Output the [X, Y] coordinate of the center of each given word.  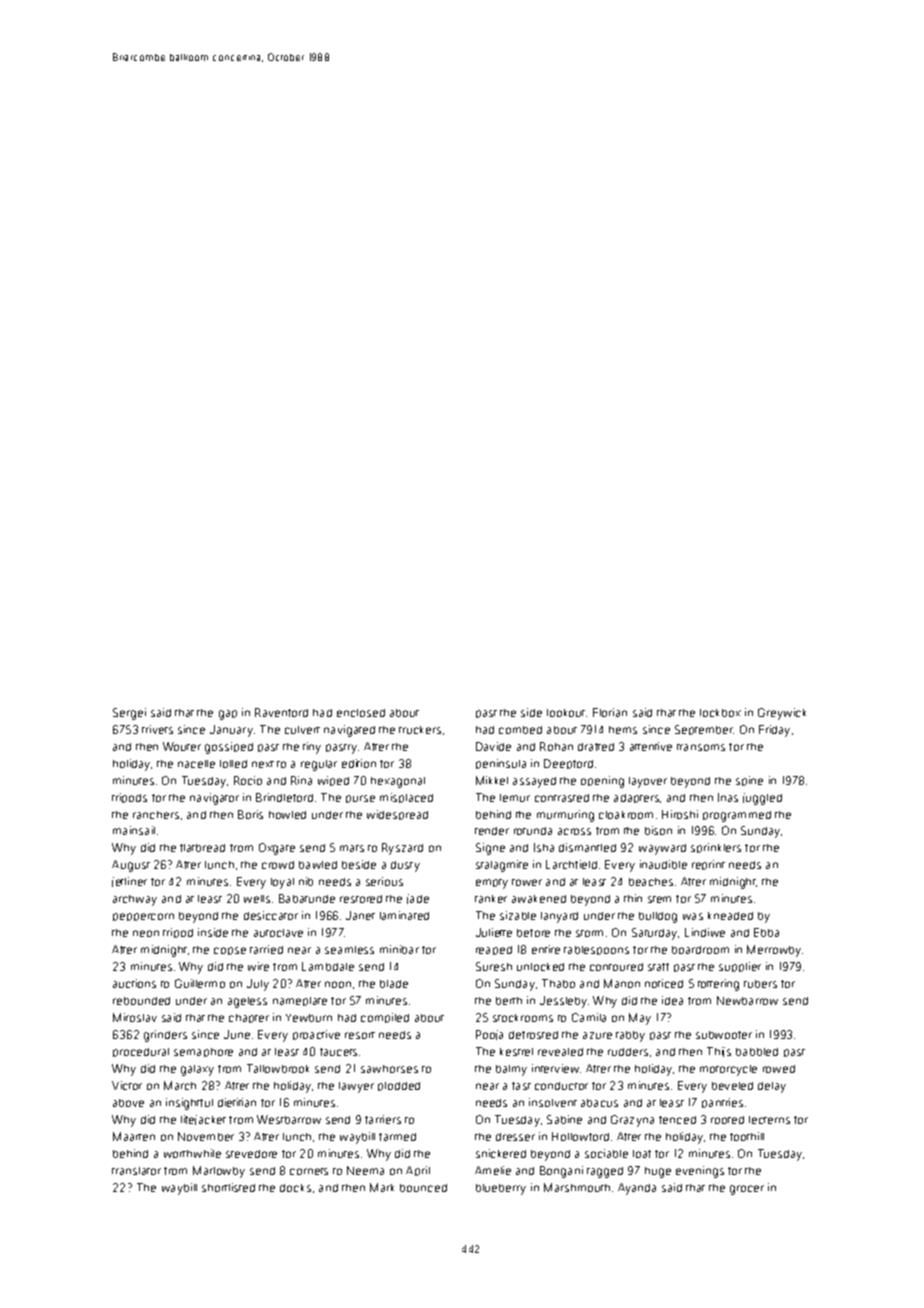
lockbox [720, 713]
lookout [566, 713]
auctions [134, 983]
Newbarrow [747, 1000]
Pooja [489, 1035]
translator [136, 1171]
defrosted [533, 1035]
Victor [127, 1085]
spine [749, 781]
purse [360, 799]
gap [228, 715]
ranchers [156, 815]
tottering [718, 985]
